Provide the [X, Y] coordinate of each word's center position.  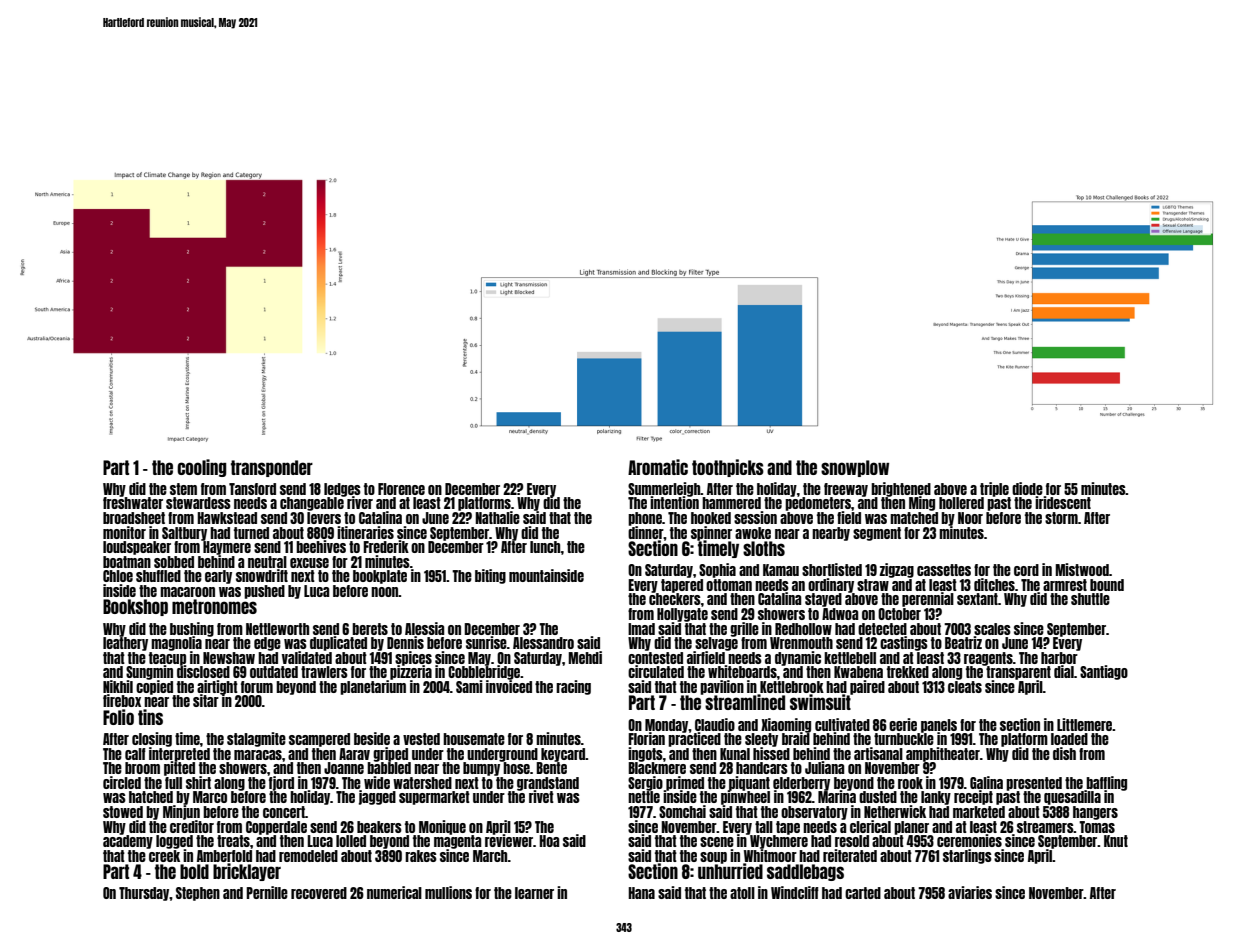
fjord [281, 783]
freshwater [133, 503]
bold [194, 871]
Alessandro [543, 643]
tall [764, 827]
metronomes [214, 606]
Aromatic [658, 467]
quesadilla [1072, 797]
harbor [1059, 658]
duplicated [338, 643]
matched [914, 518]
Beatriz [963, 642]
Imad [641, 629]
